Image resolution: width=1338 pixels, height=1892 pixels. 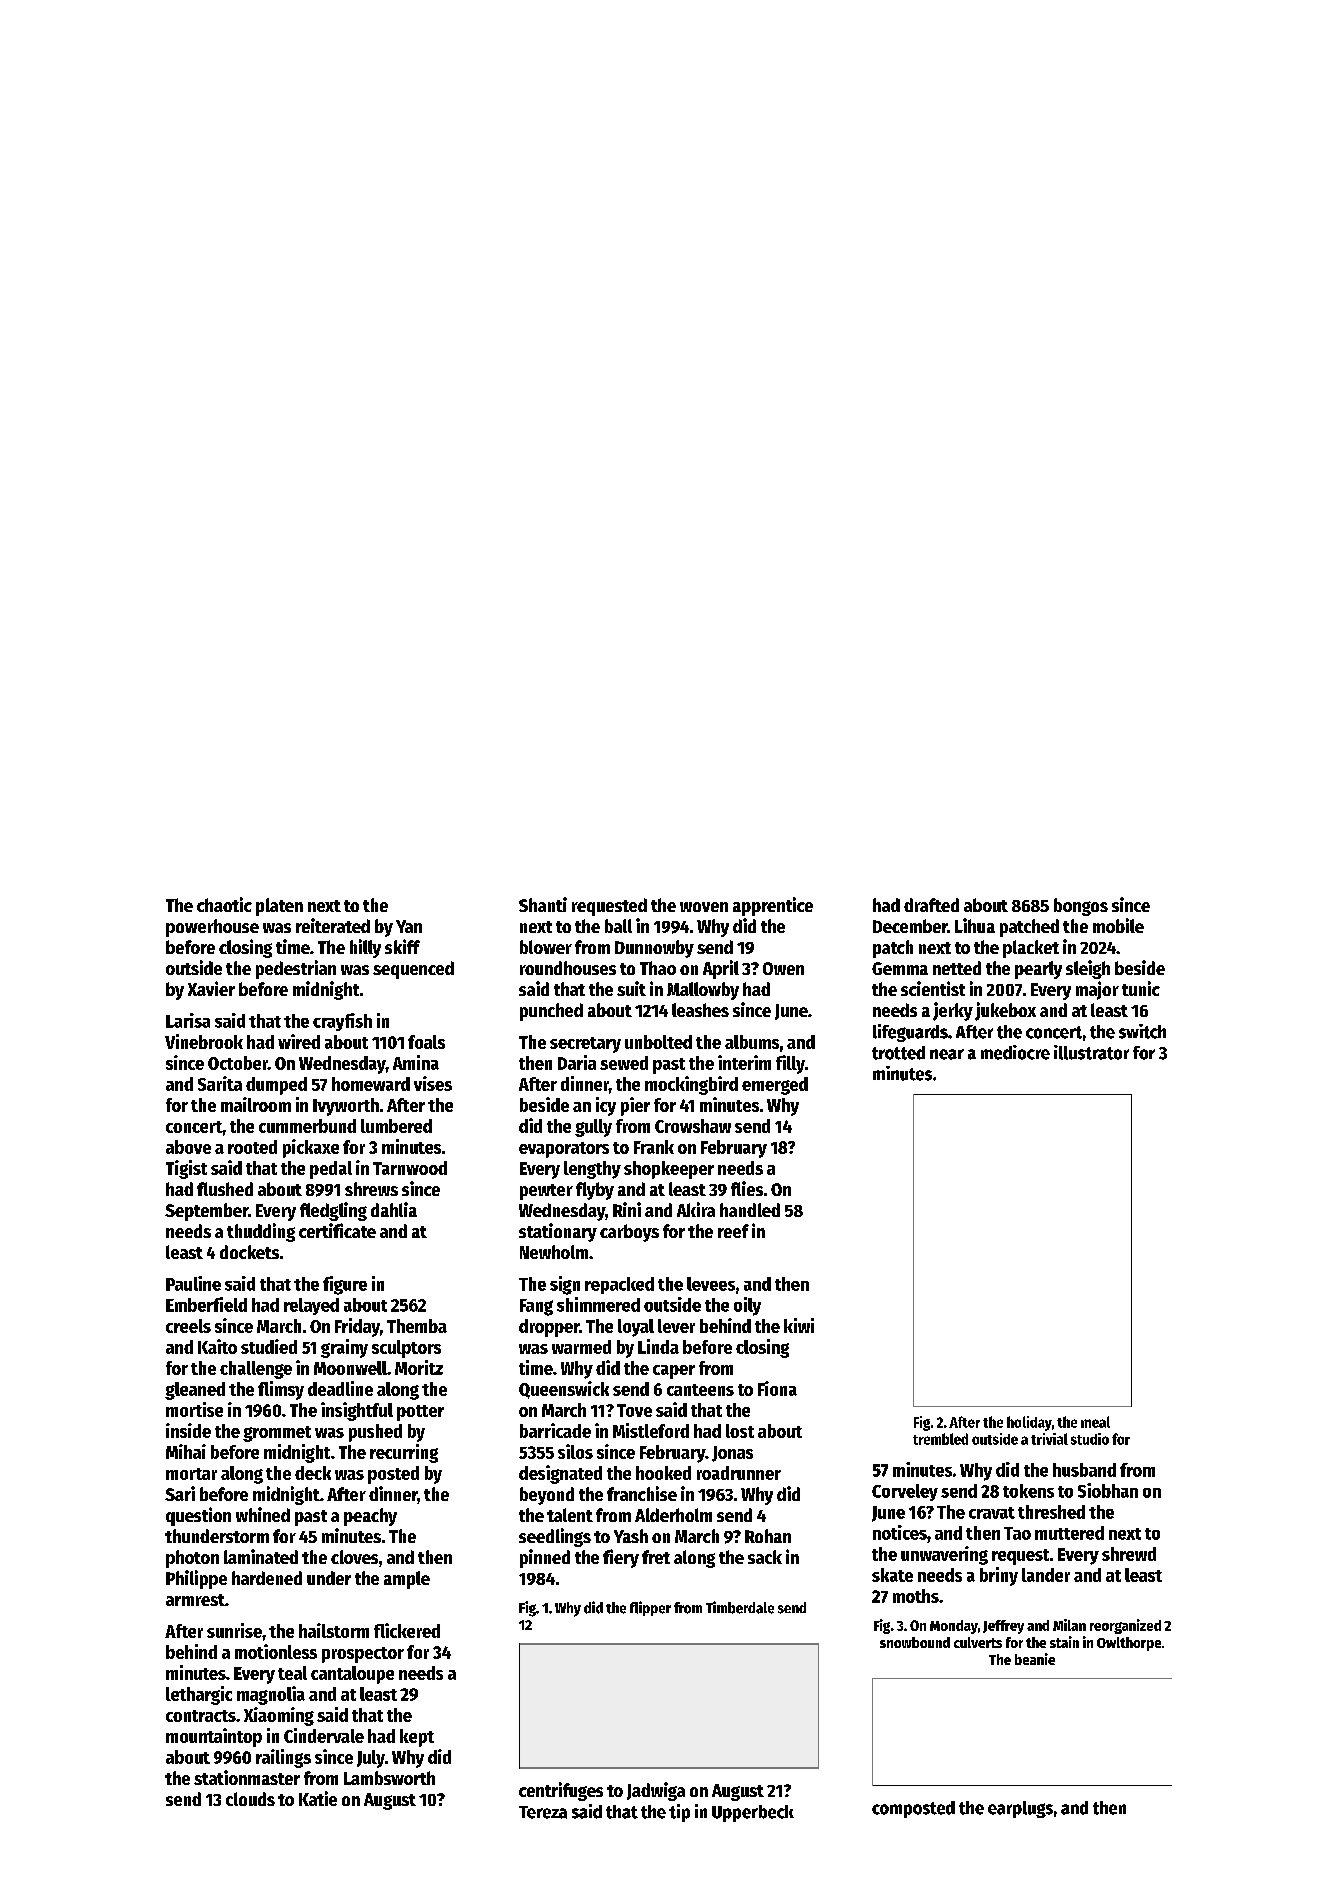 What do you see at coordinates (250, 1799) in the screenshot?
I see `clouds` at bounding box center [250, 1799].
